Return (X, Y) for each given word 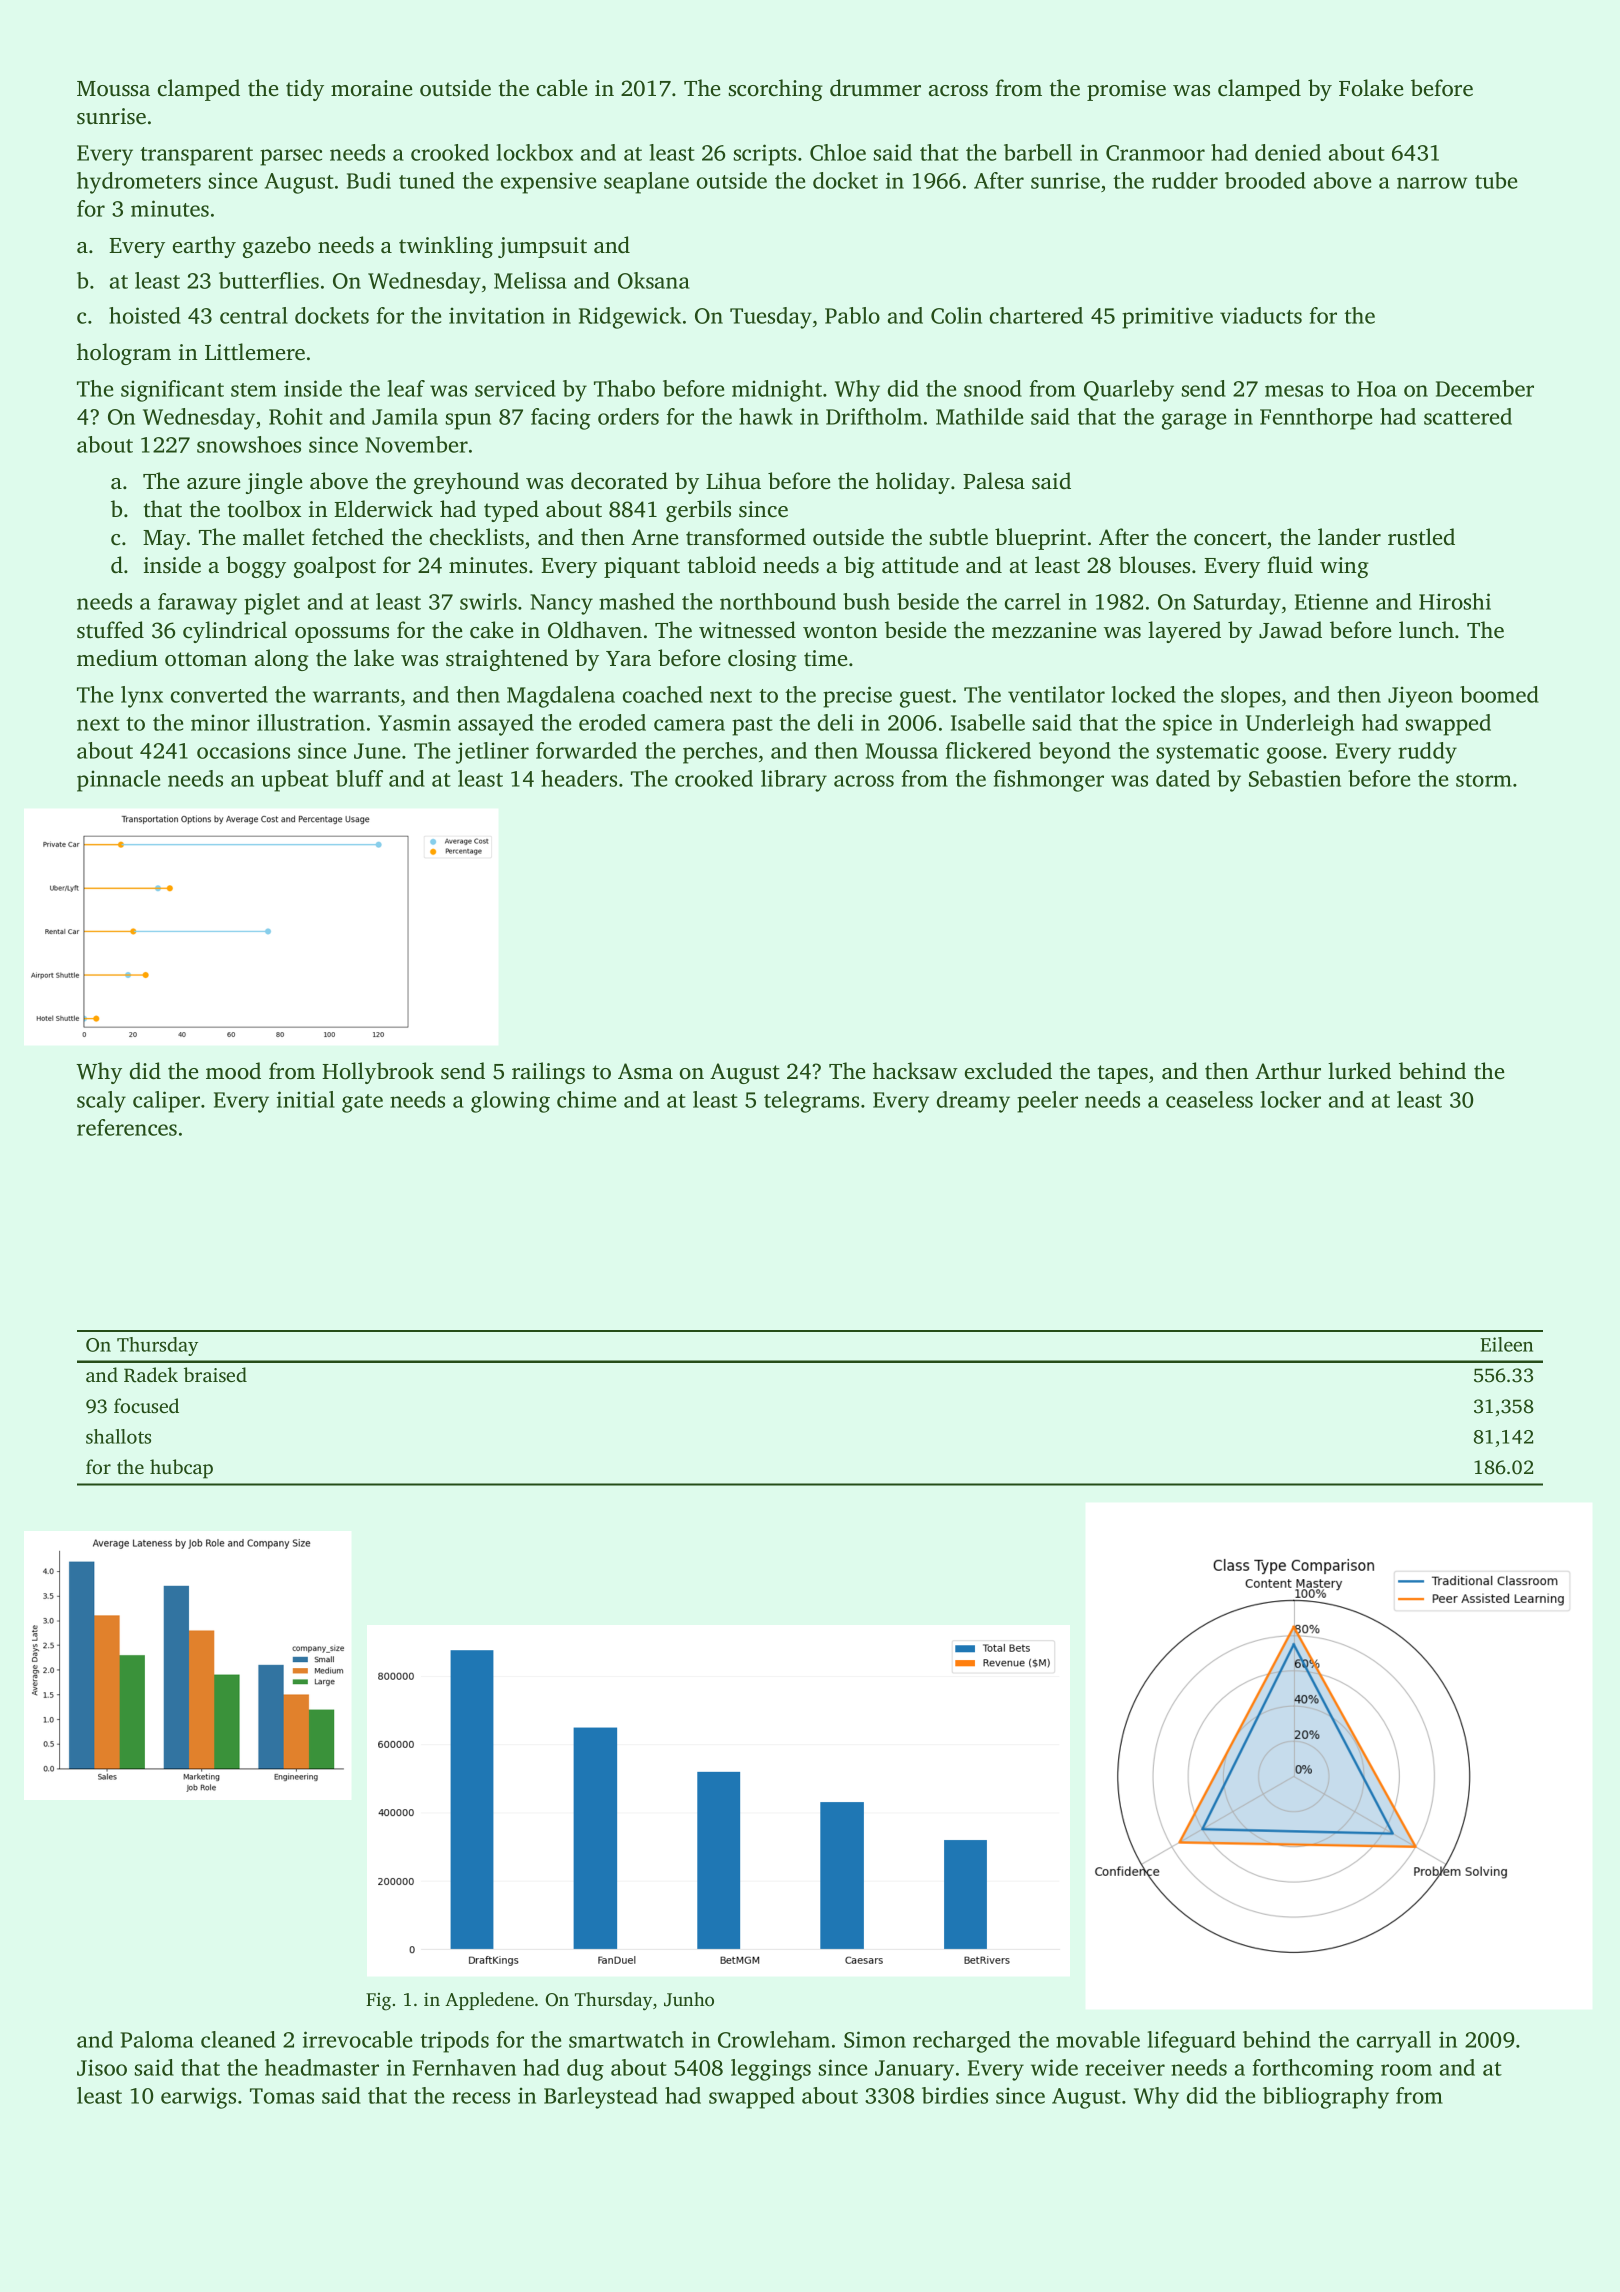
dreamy (973, 1102)
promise (1126, 90)
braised (215, 1374)
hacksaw (915, 1071)
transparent (196, 156)
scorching (776, 90)
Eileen (1506, 1344)
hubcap (181, 1469)
